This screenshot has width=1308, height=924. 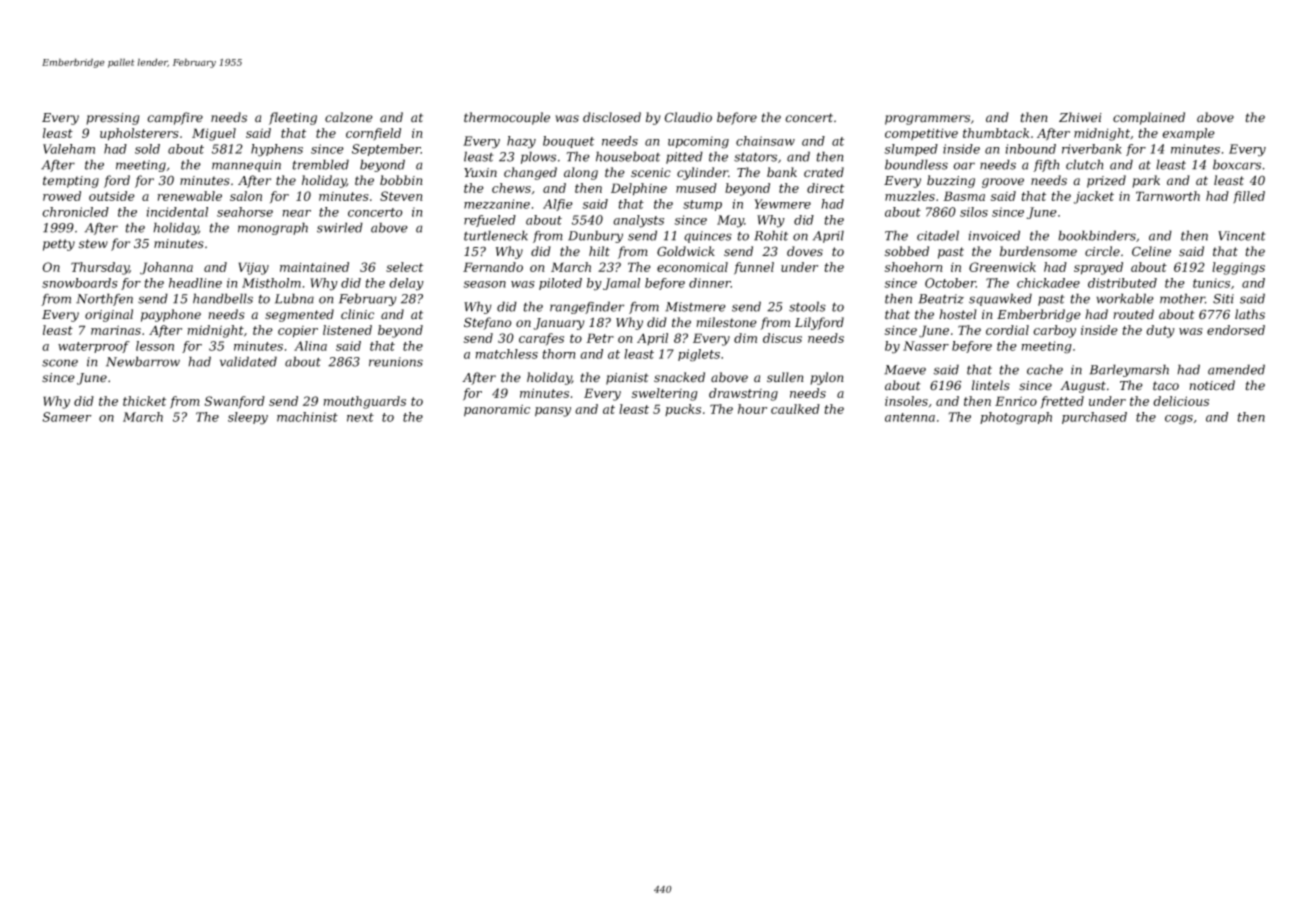 I want to click on Tarnworth, so click(x=1168, y=196).
